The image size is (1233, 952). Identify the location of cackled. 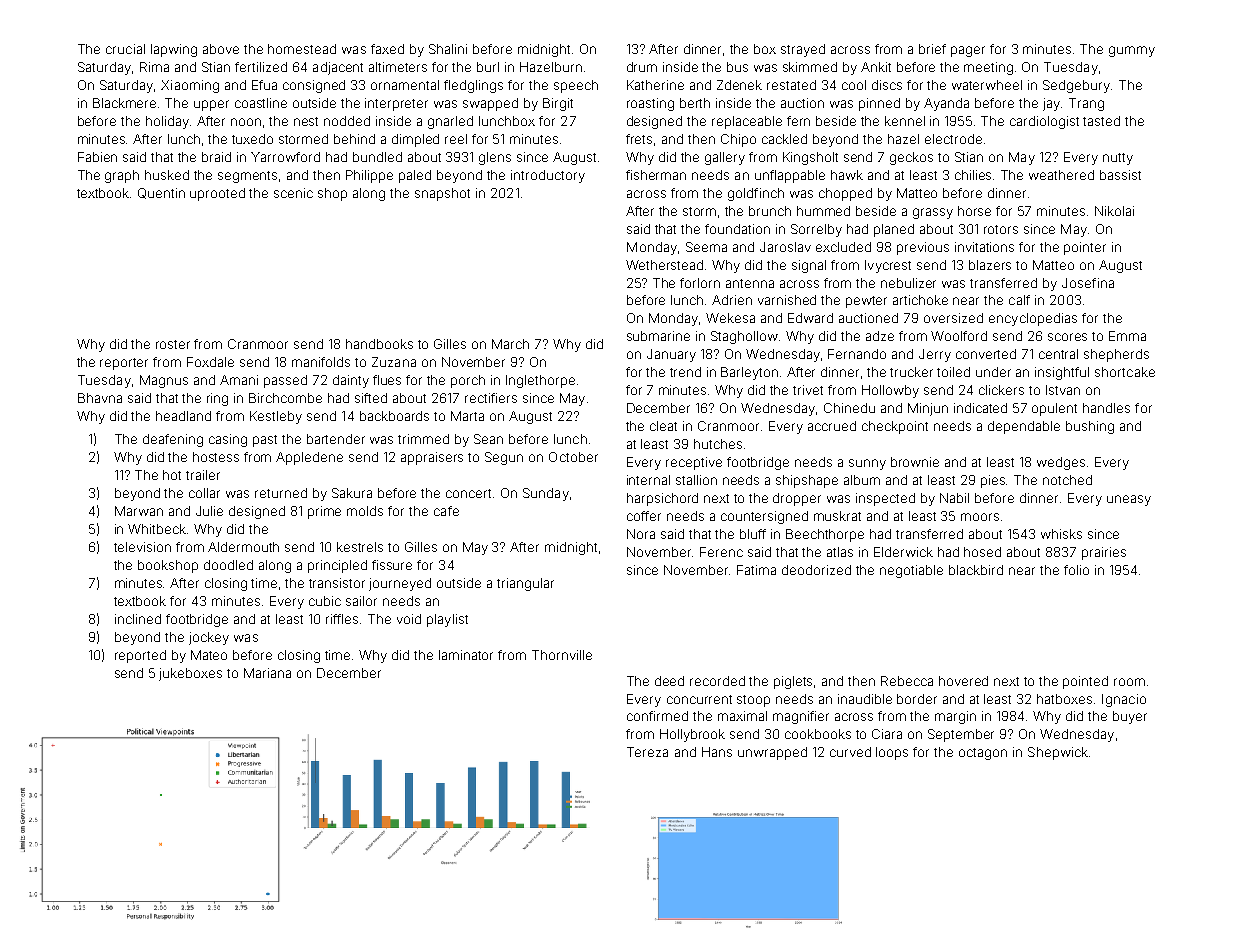
(784, 139).
